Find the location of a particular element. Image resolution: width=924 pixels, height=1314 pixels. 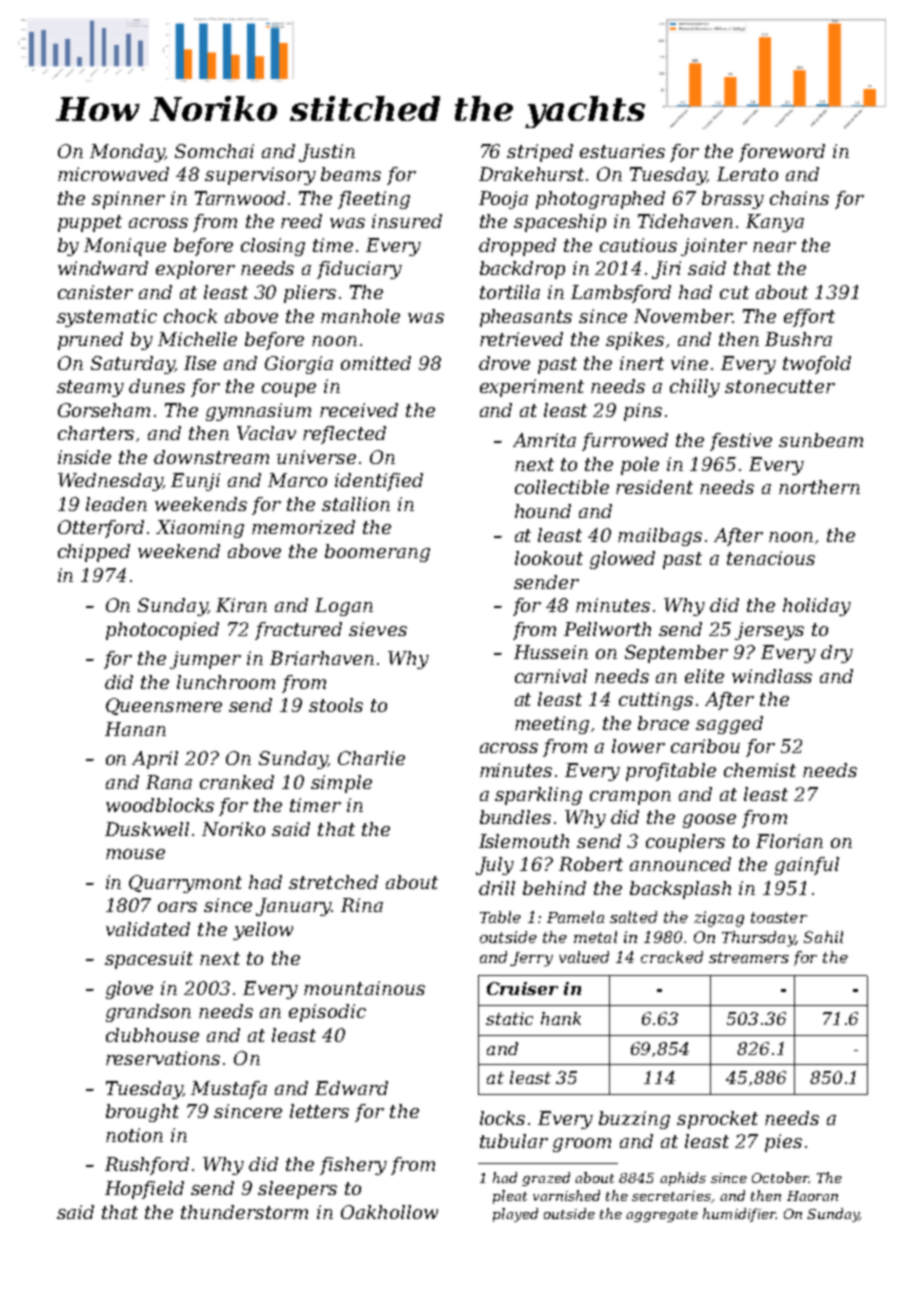

streamers is located at coordinates (749, 957).
